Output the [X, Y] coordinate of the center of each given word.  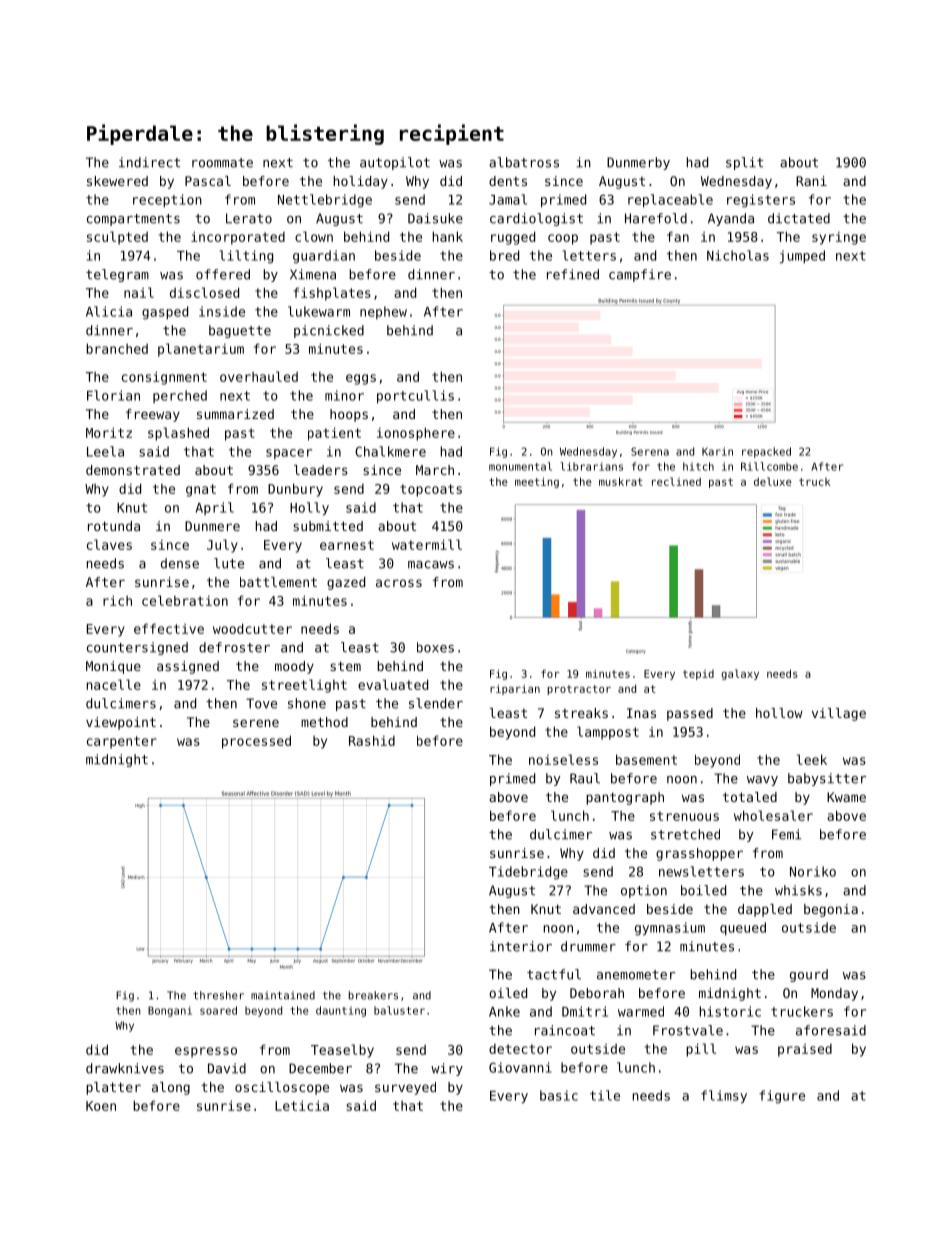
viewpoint [121, 723]
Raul [585, 778]
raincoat [565, 1030]
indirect [149, 162]
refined [573, 274]
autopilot [395, 163]
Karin [717, 451]
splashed [178, 434]
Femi [786, 834]
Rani [811, 181]
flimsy [724, 1096]
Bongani [170, 1011]
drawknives [125, 1068]
